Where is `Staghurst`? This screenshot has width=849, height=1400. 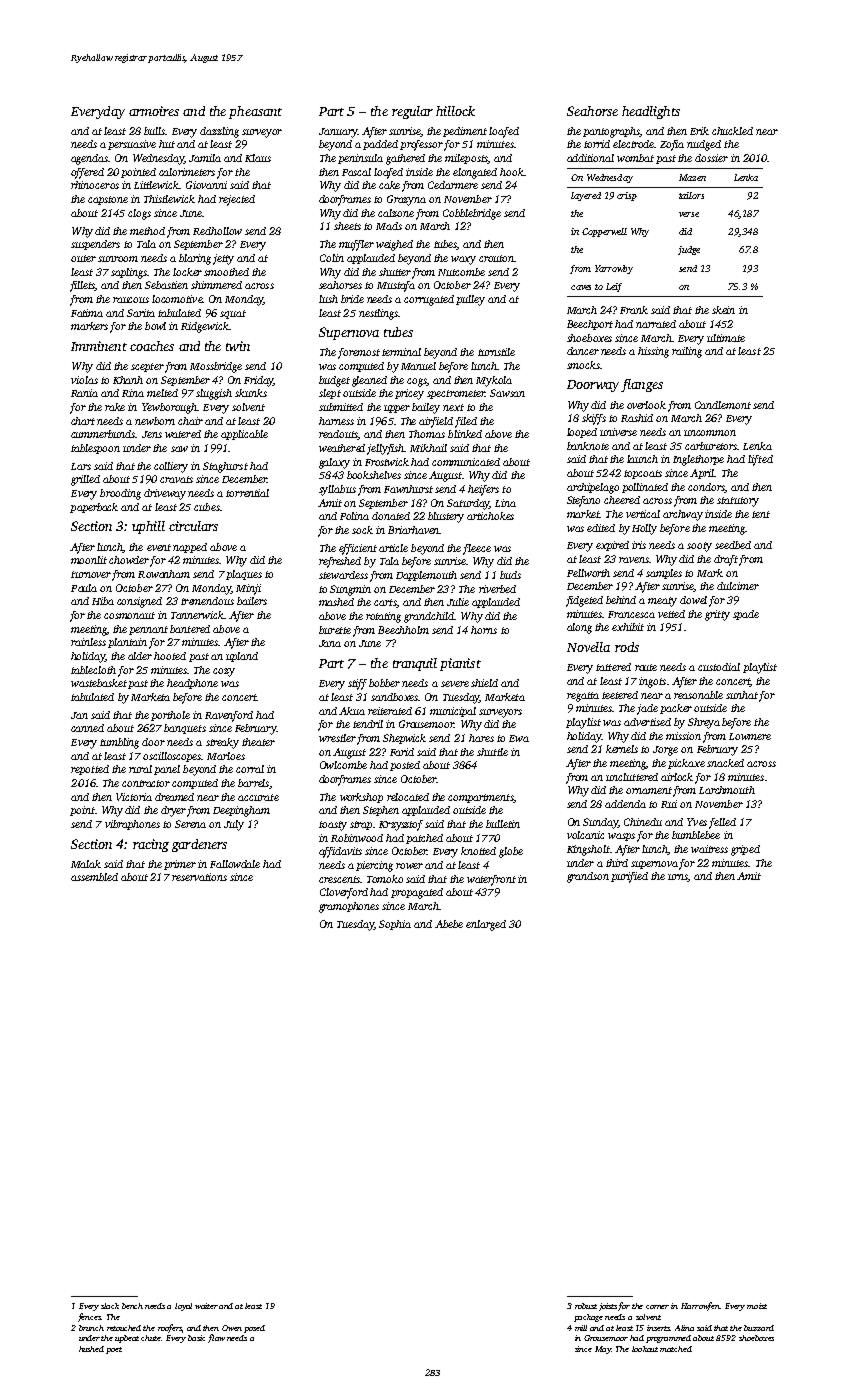
Staghurst is located at coordinates (225, 467).
